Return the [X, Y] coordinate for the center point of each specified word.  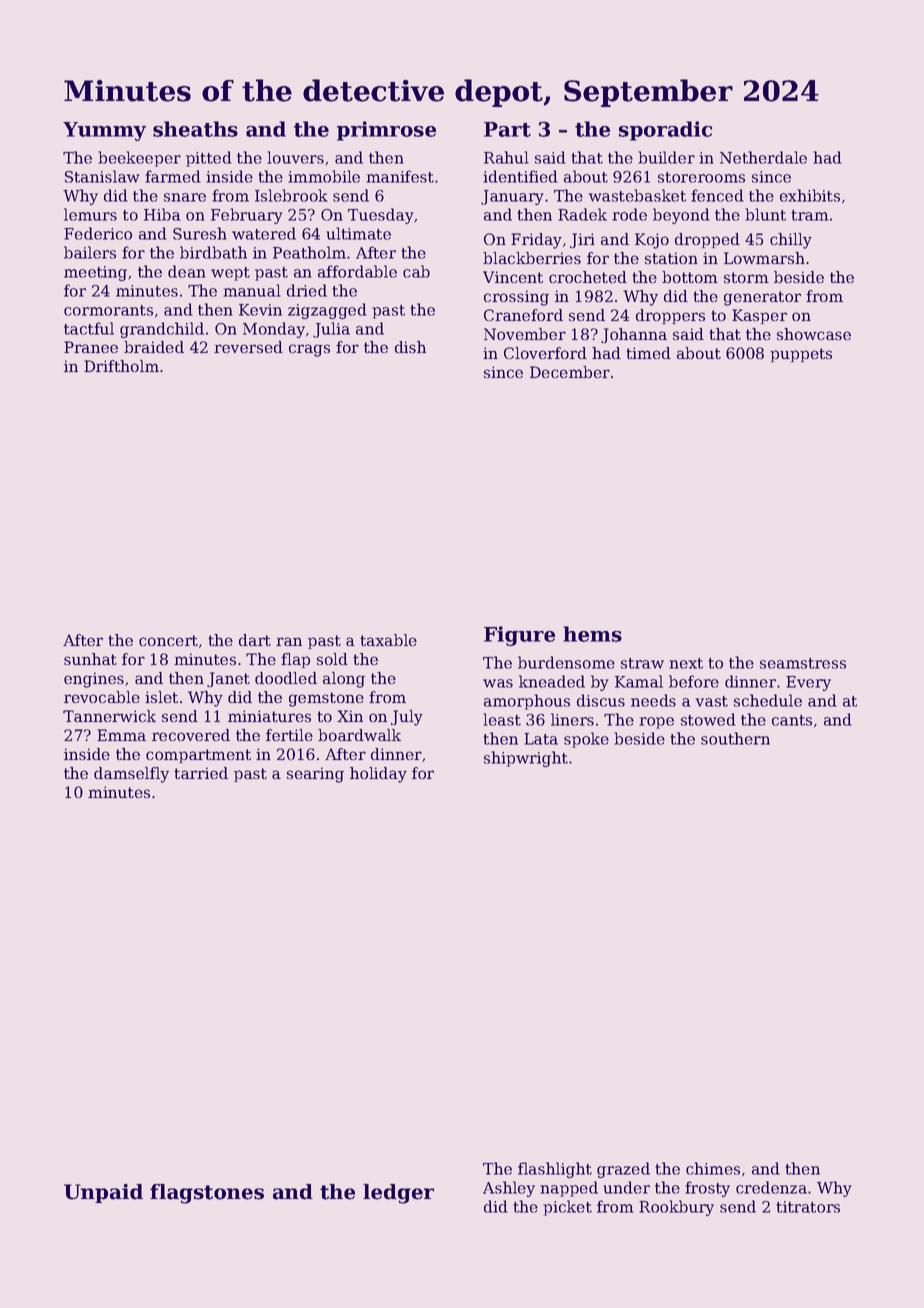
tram [810, 215]
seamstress [803, 663]
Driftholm [121, 366]
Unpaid [103, 1193]
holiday [378, 775]
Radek [582, 214]
